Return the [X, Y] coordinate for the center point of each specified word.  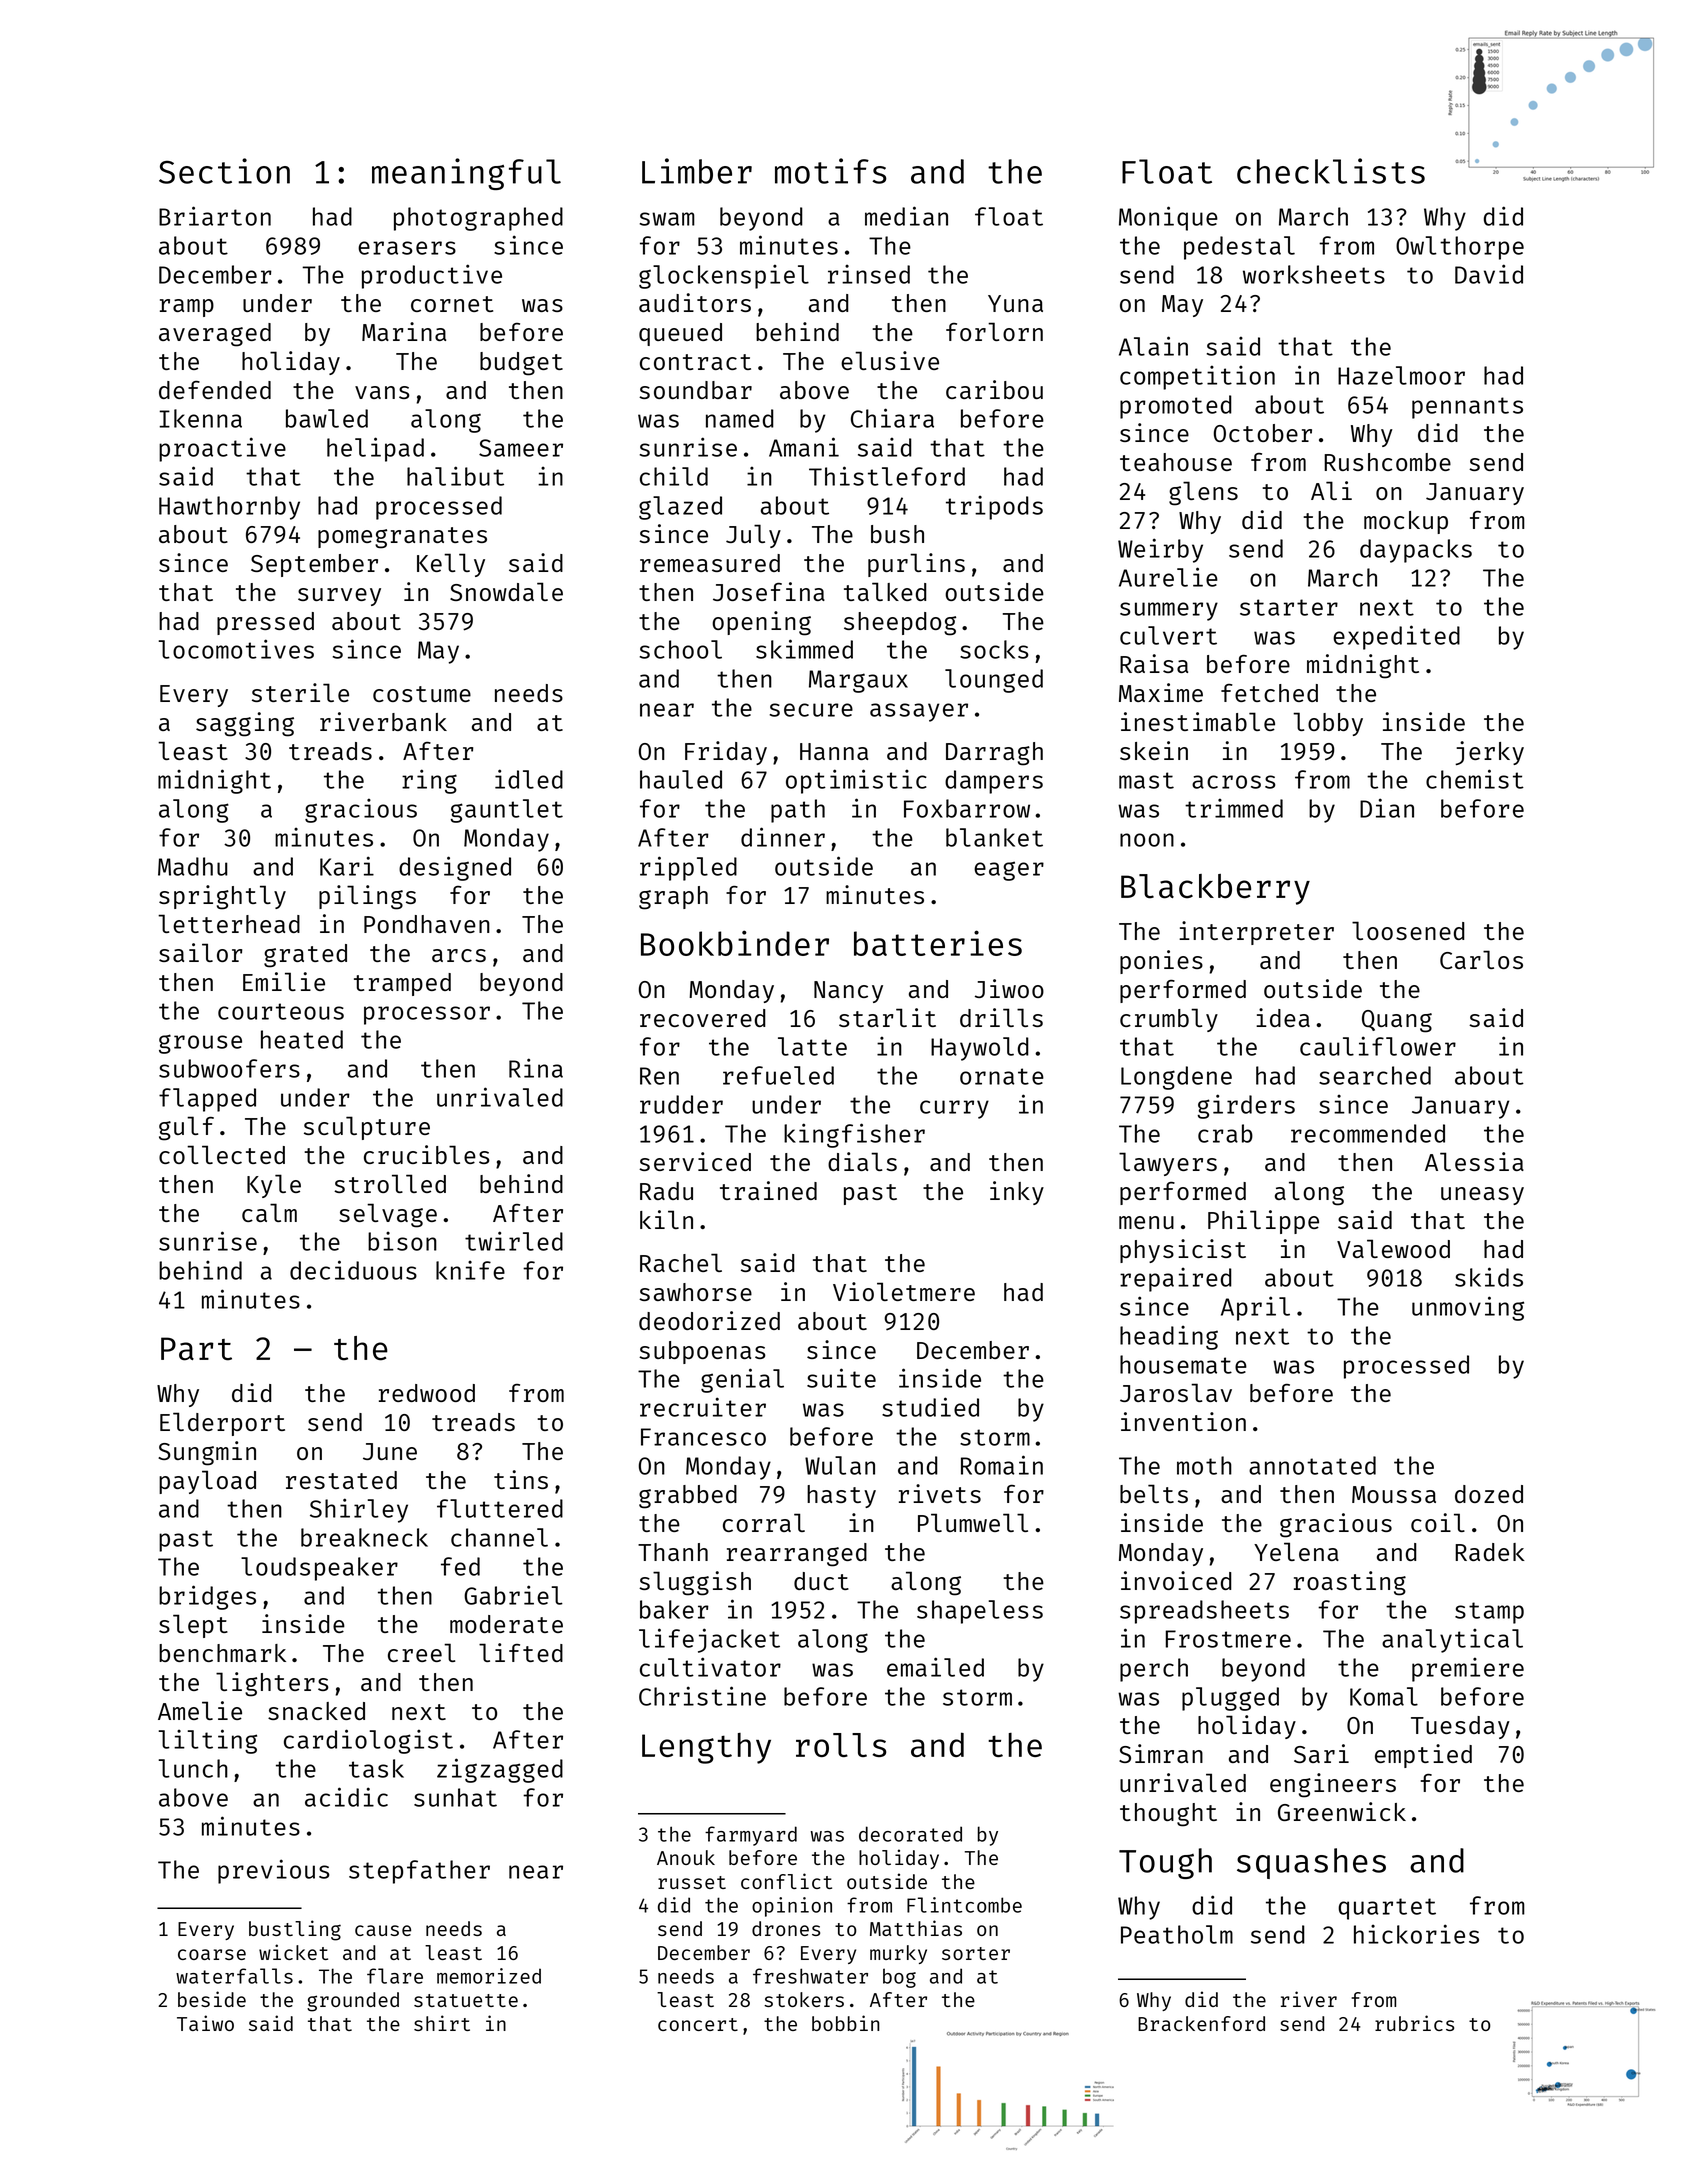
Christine [702, 1696]
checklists [1331, 171]
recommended [1368, 1133]
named [740, 418]
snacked [316, 1711]
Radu [666, 1191]
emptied [1423, 1756]
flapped [207, 1100]
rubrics [1414, 2023]
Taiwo [205, 2023]
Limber [697, 171]
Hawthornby [229, 508]
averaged [215, 335]
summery [1169, 611]
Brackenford [1201, 2023]
